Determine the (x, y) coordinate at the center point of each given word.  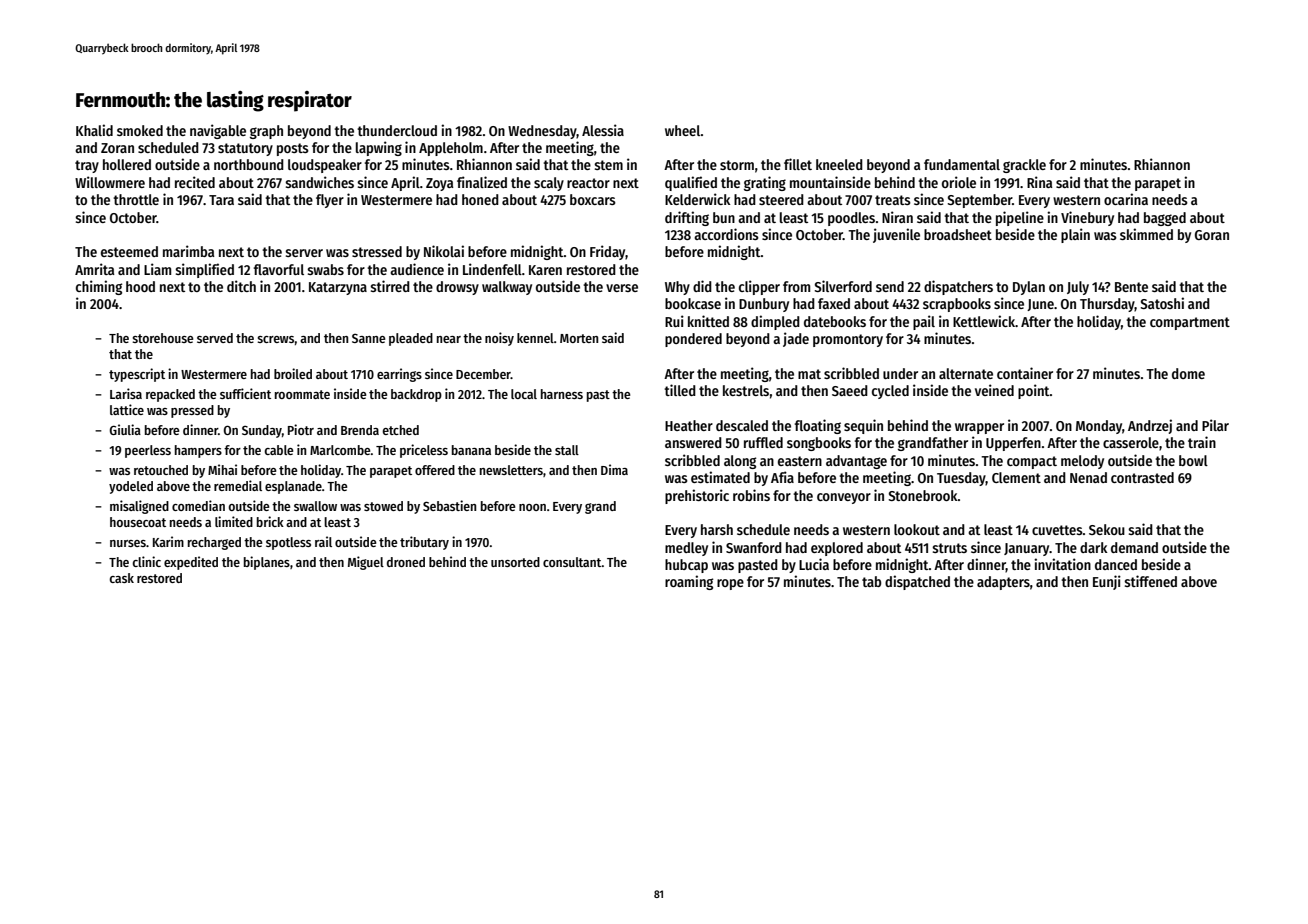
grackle (1024, 166)
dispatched (917, 582)
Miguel (366, 563)
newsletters (511, 470)
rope (730, 584)
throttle (136, 199)
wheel (683, 130)
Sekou (1107, 529)
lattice (127, 409)
